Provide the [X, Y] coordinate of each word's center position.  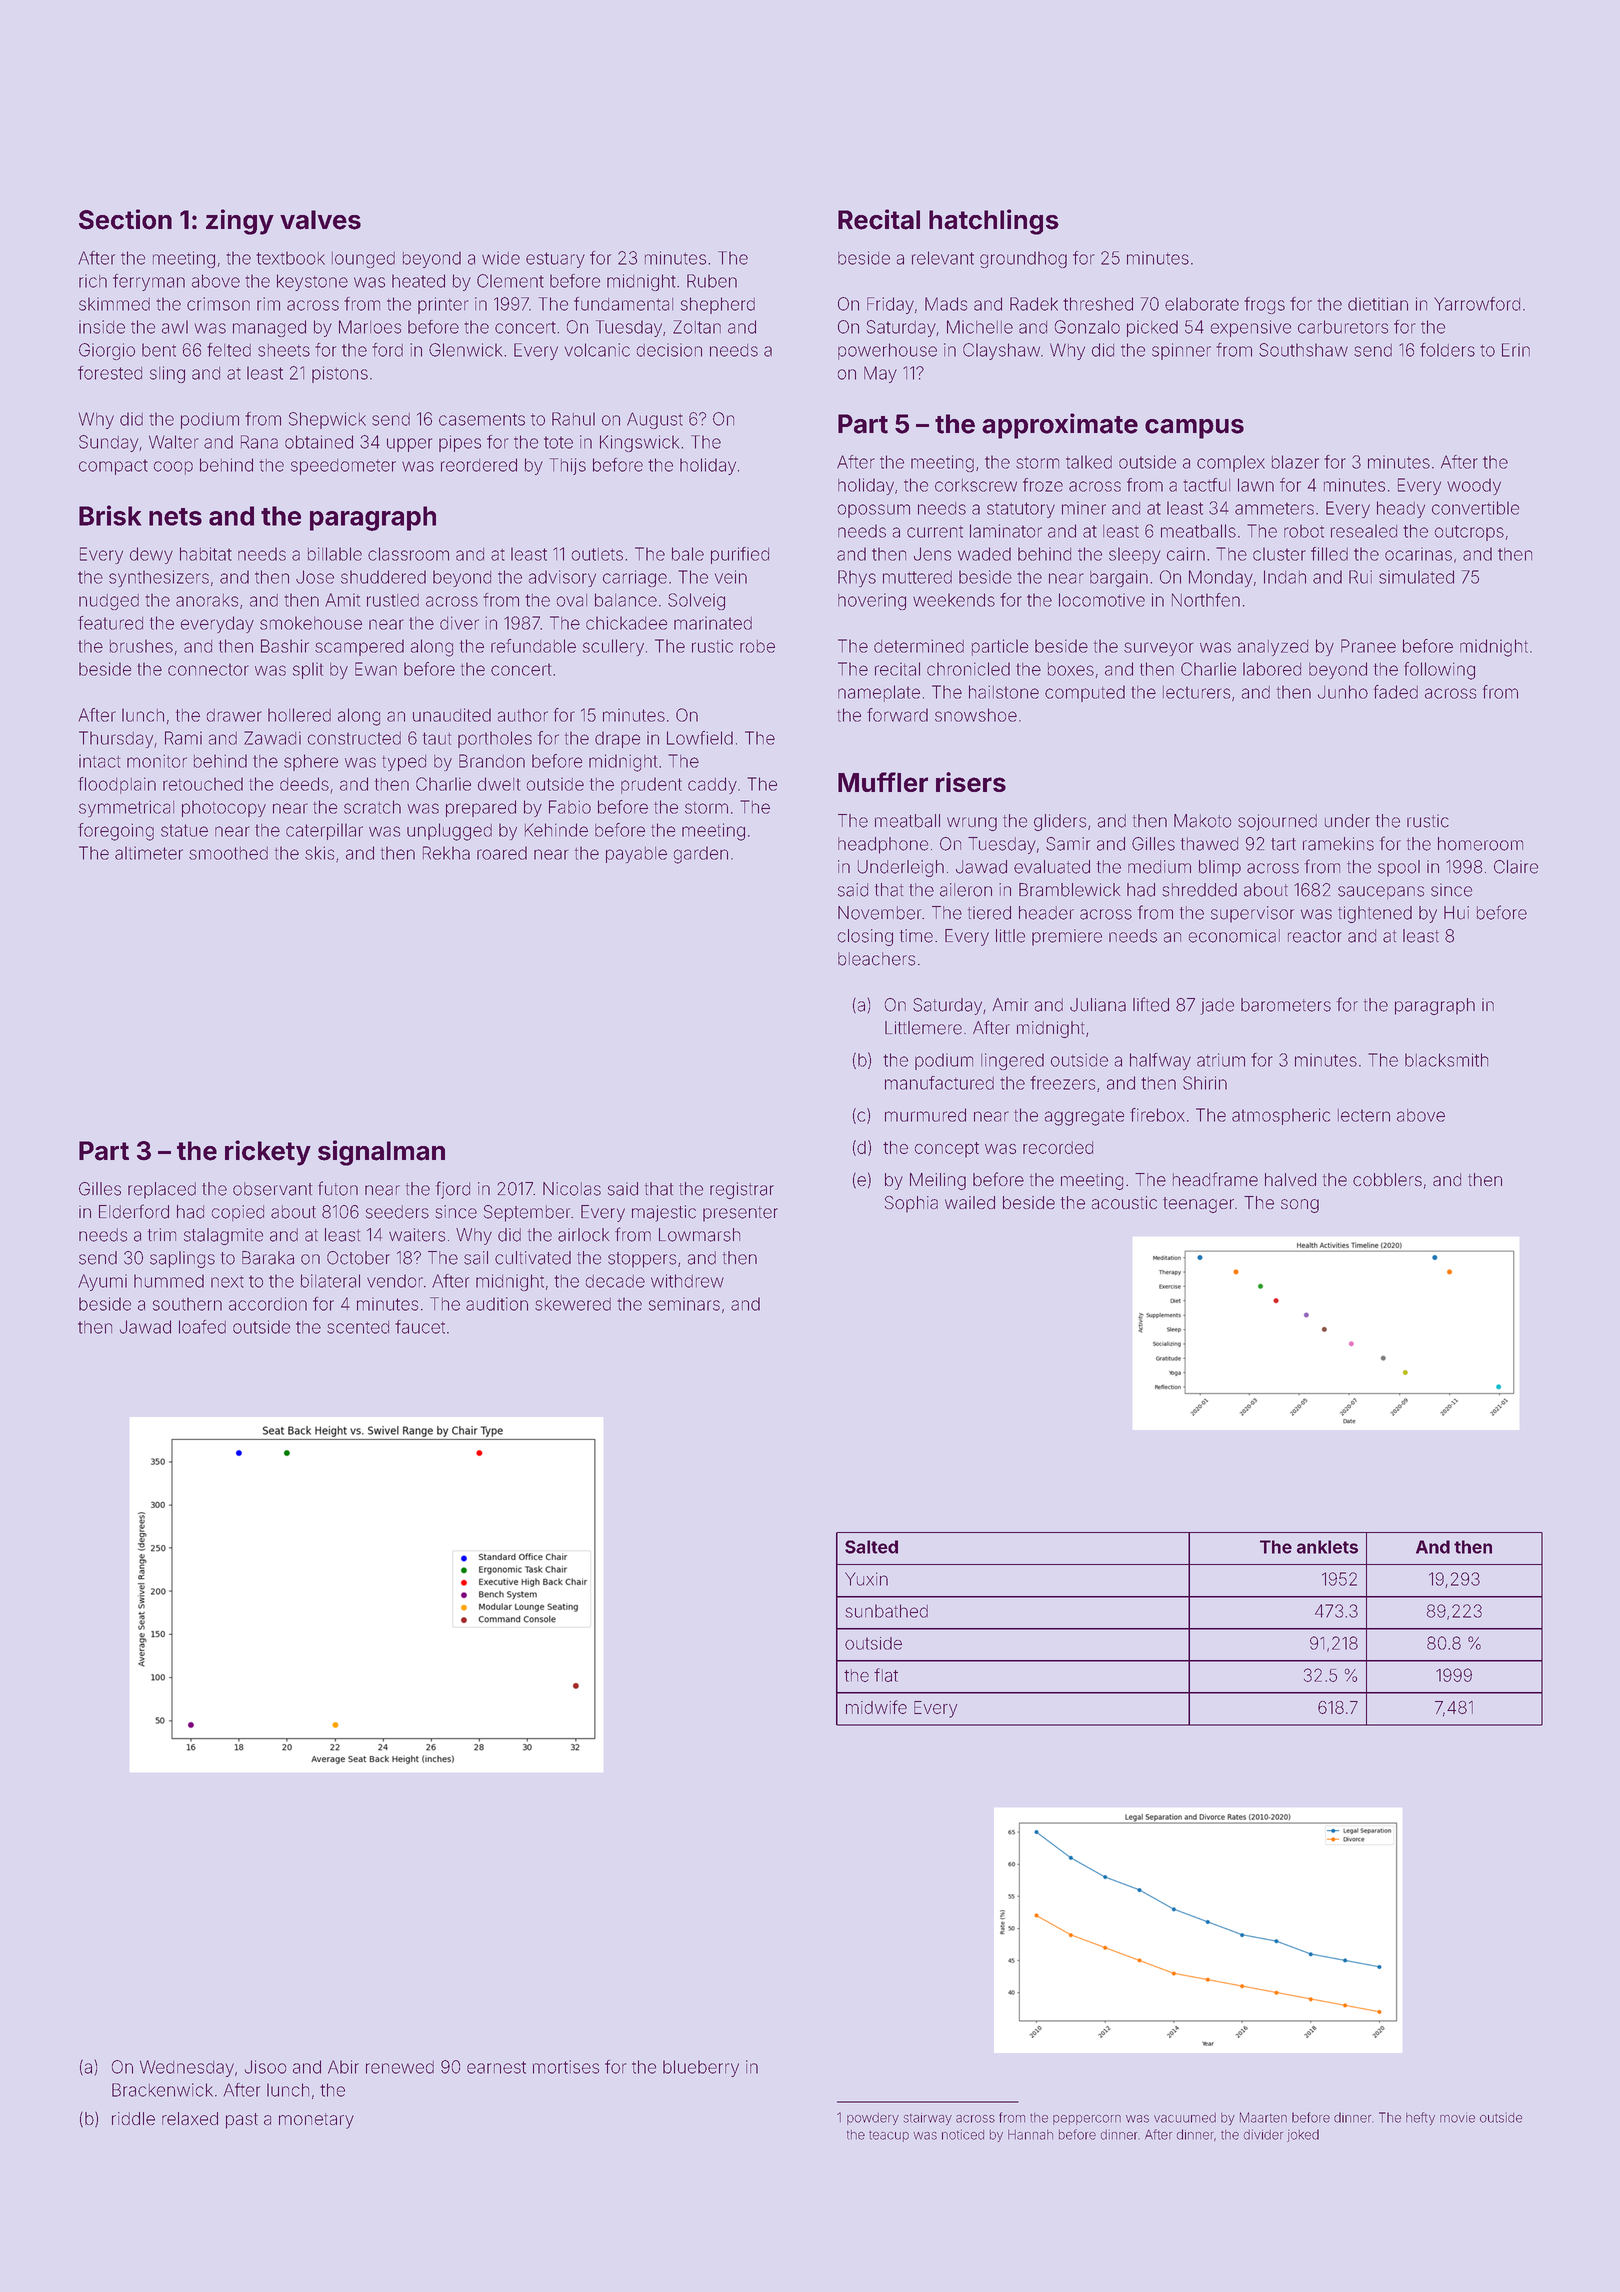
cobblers [1387, 1179]
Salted [871, 1547]
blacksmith [1446, 1060]
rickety [268, 1153]
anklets [1327, 1547]
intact [99, 761]
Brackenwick [162, 2090]
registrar [742, 1190]
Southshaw [1303, 350]
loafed [202, 1327]
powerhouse [887, 351]
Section [125, 219]
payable [636, 855]
